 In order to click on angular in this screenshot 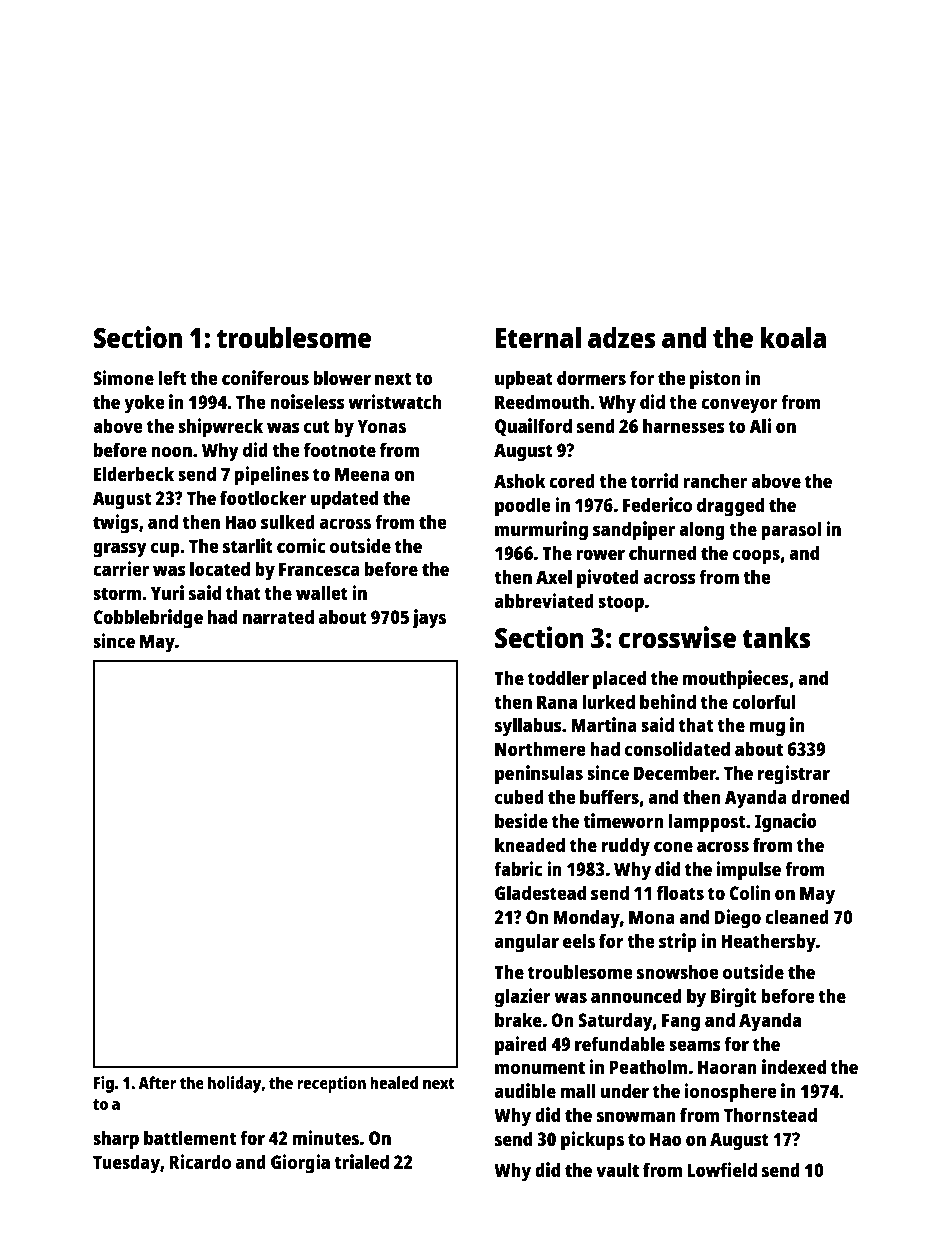, I will do `click(527, 943)`.
